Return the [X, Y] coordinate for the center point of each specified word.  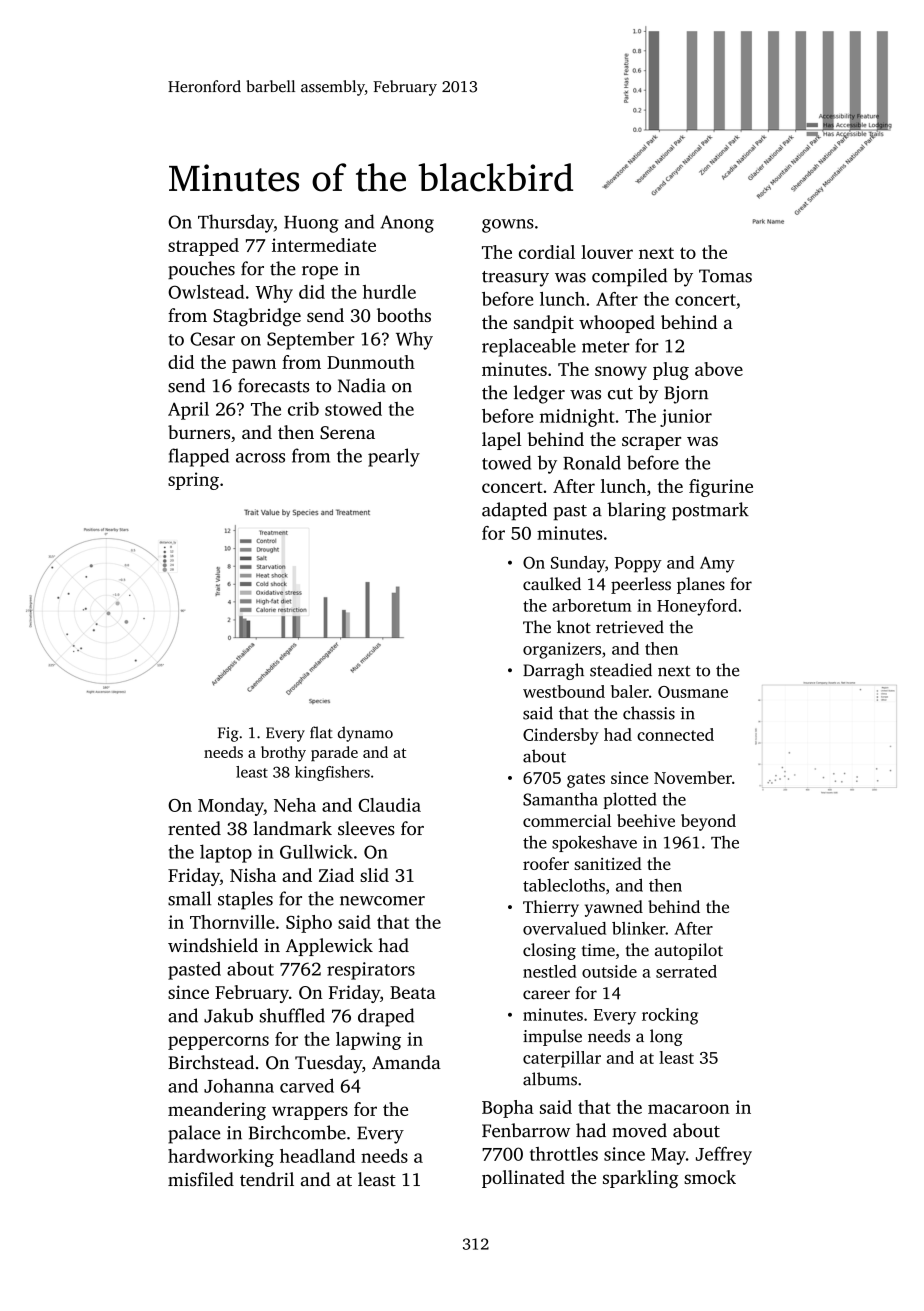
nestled [550, 971]
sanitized [608, 863]
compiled [629, 277]
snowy [621, 373]
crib [303, 409]
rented [194, 828]
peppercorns [218, 1043]
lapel [501, 441]
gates [586, 780]
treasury [515, 279]
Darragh [553, 671]
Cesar [212, 339]
